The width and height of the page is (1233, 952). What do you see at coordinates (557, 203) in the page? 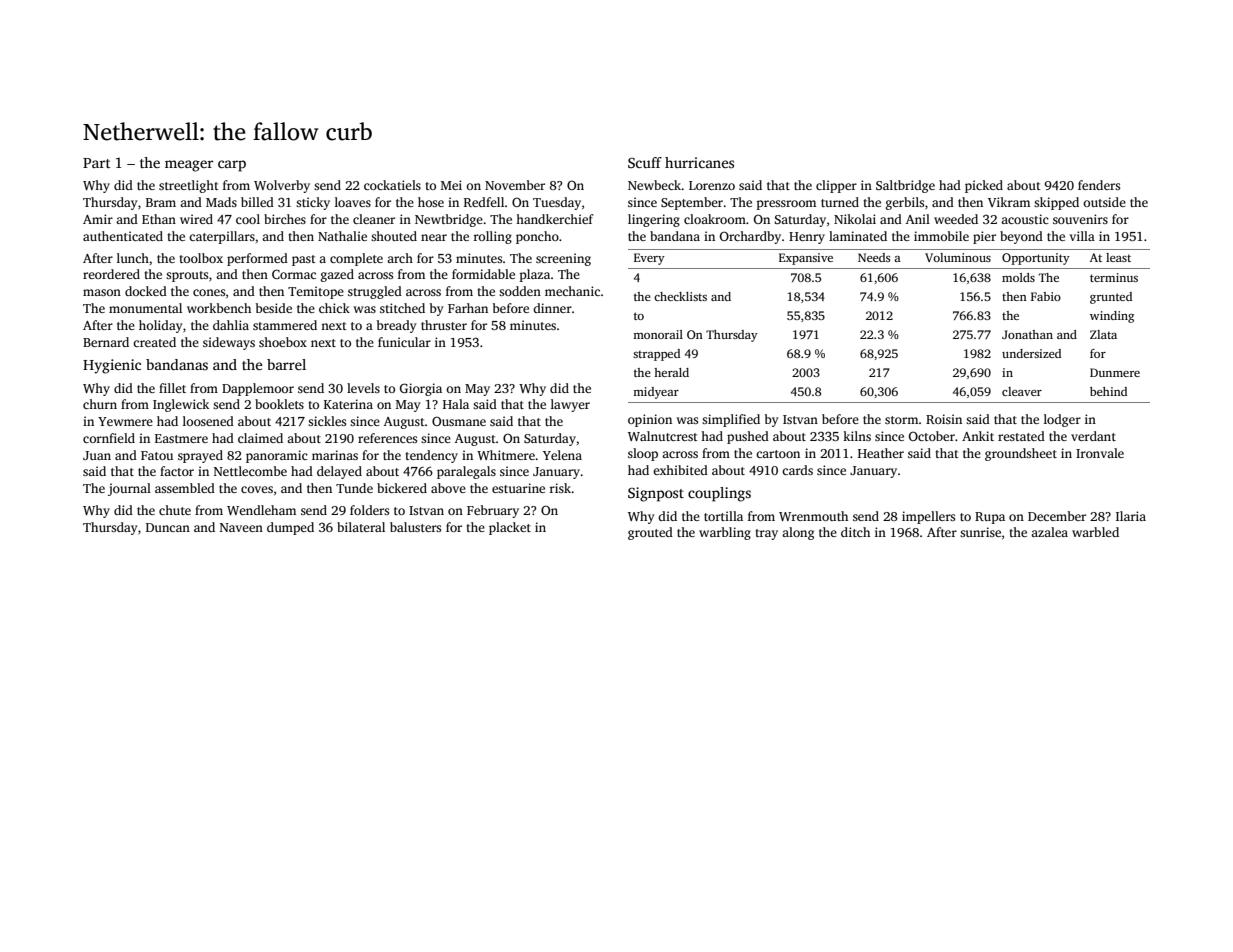
I see `Tuesday` at bounding box center [557, 203].
